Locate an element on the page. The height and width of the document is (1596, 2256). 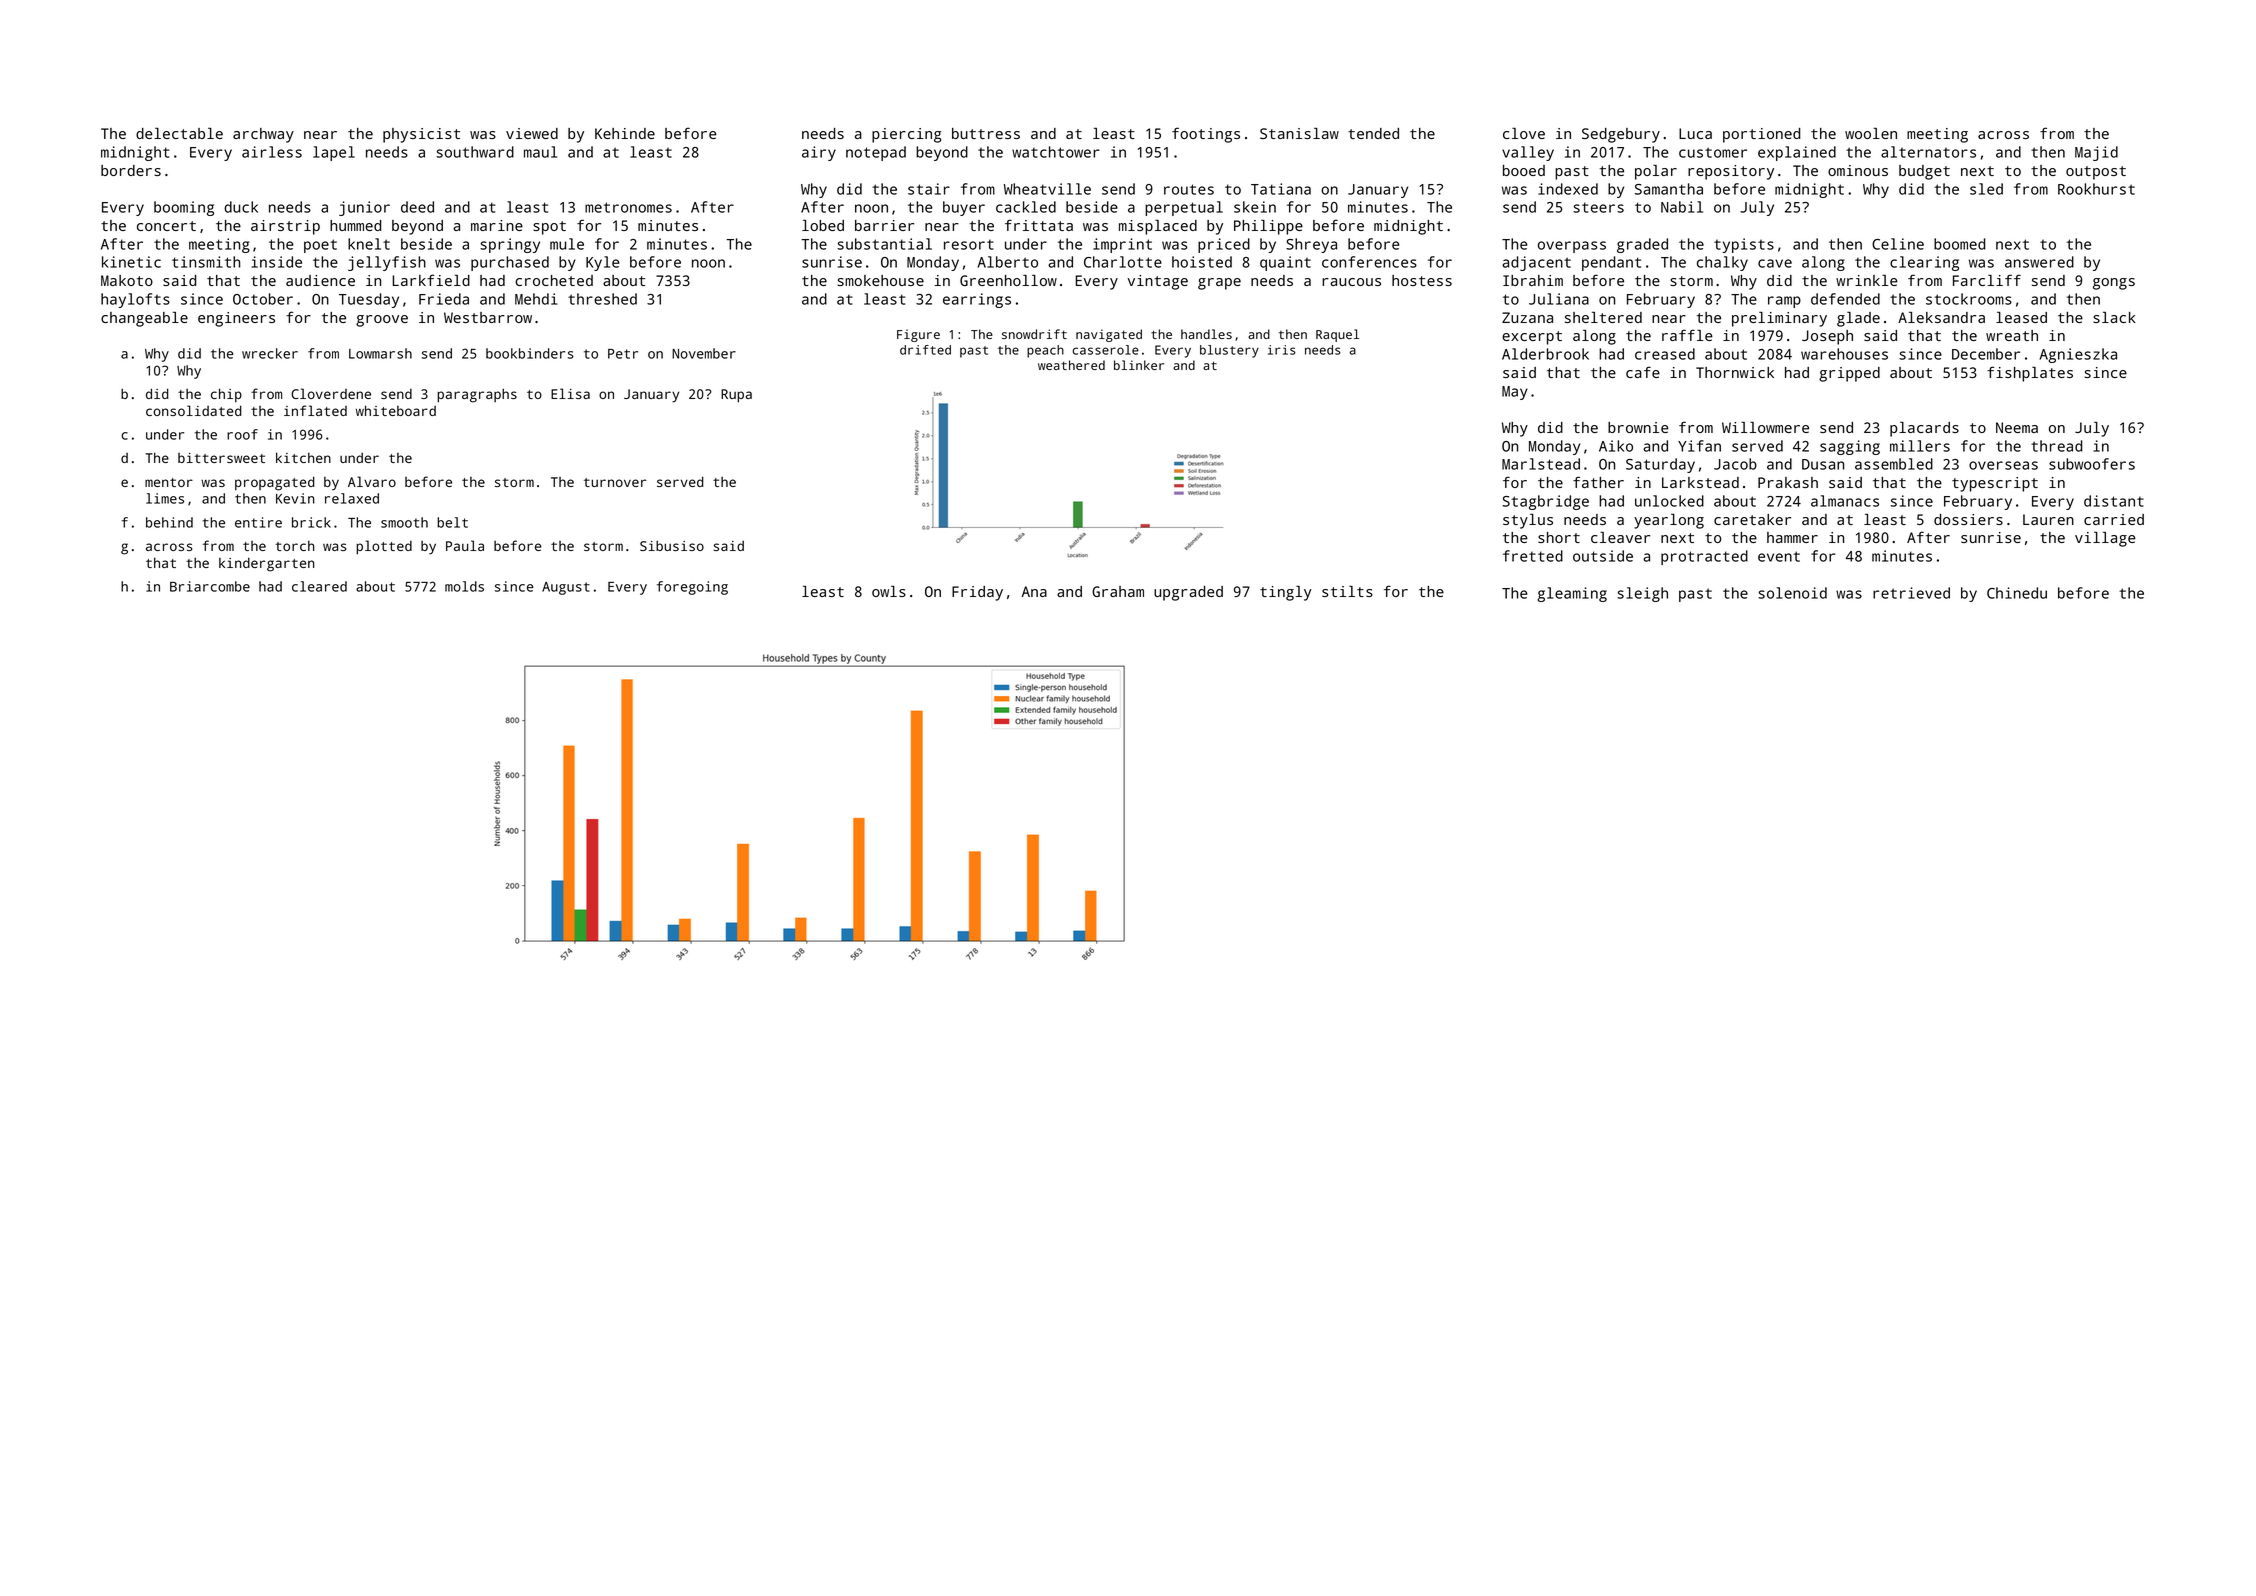
viewed is located at coordinates (532, 133).
